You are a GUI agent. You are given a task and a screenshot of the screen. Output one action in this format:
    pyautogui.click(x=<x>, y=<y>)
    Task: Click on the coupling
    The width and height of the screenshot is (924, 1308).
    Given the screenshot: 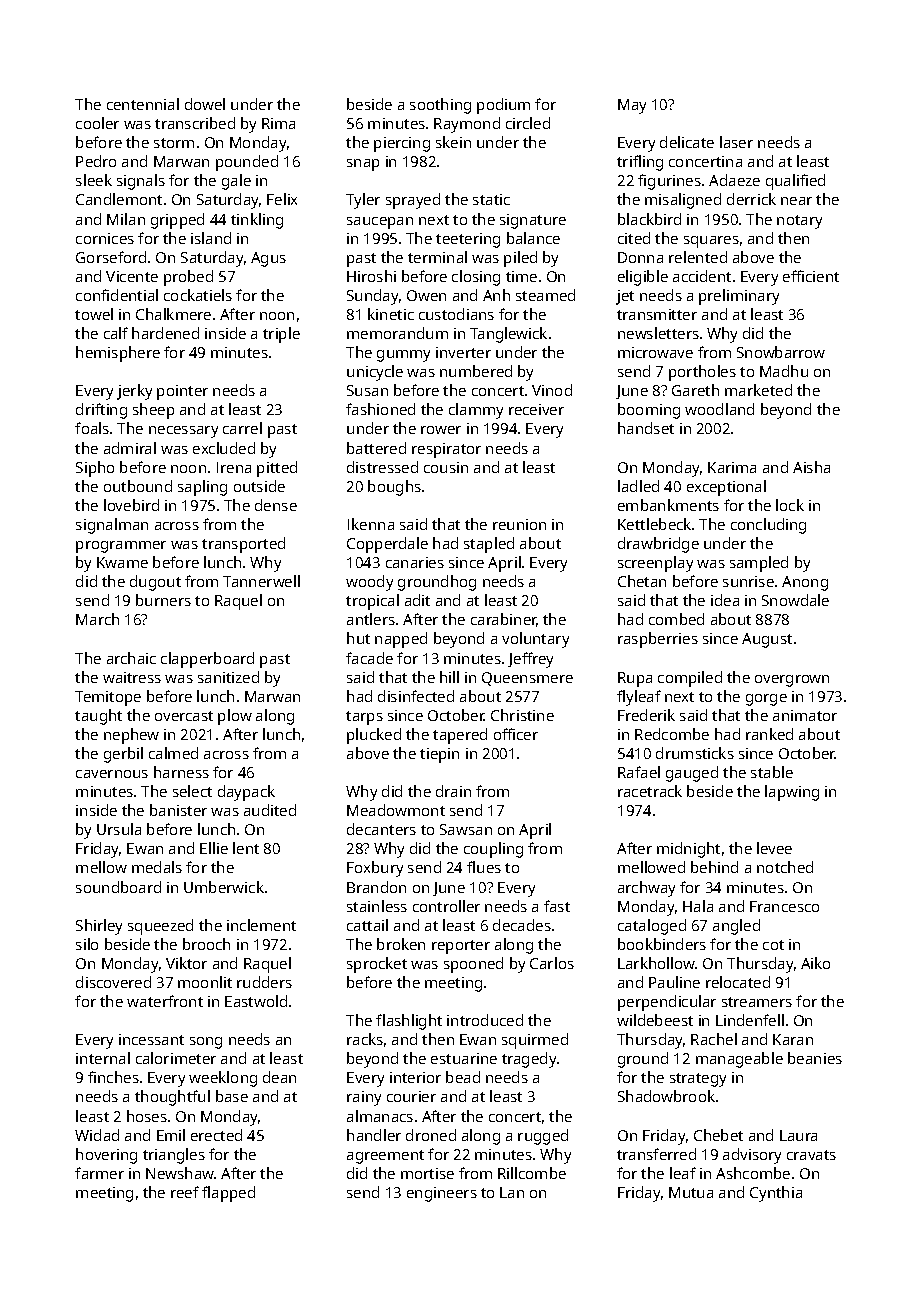 What is the action you would take?
    pyautogui.click(x=493, y=850)
